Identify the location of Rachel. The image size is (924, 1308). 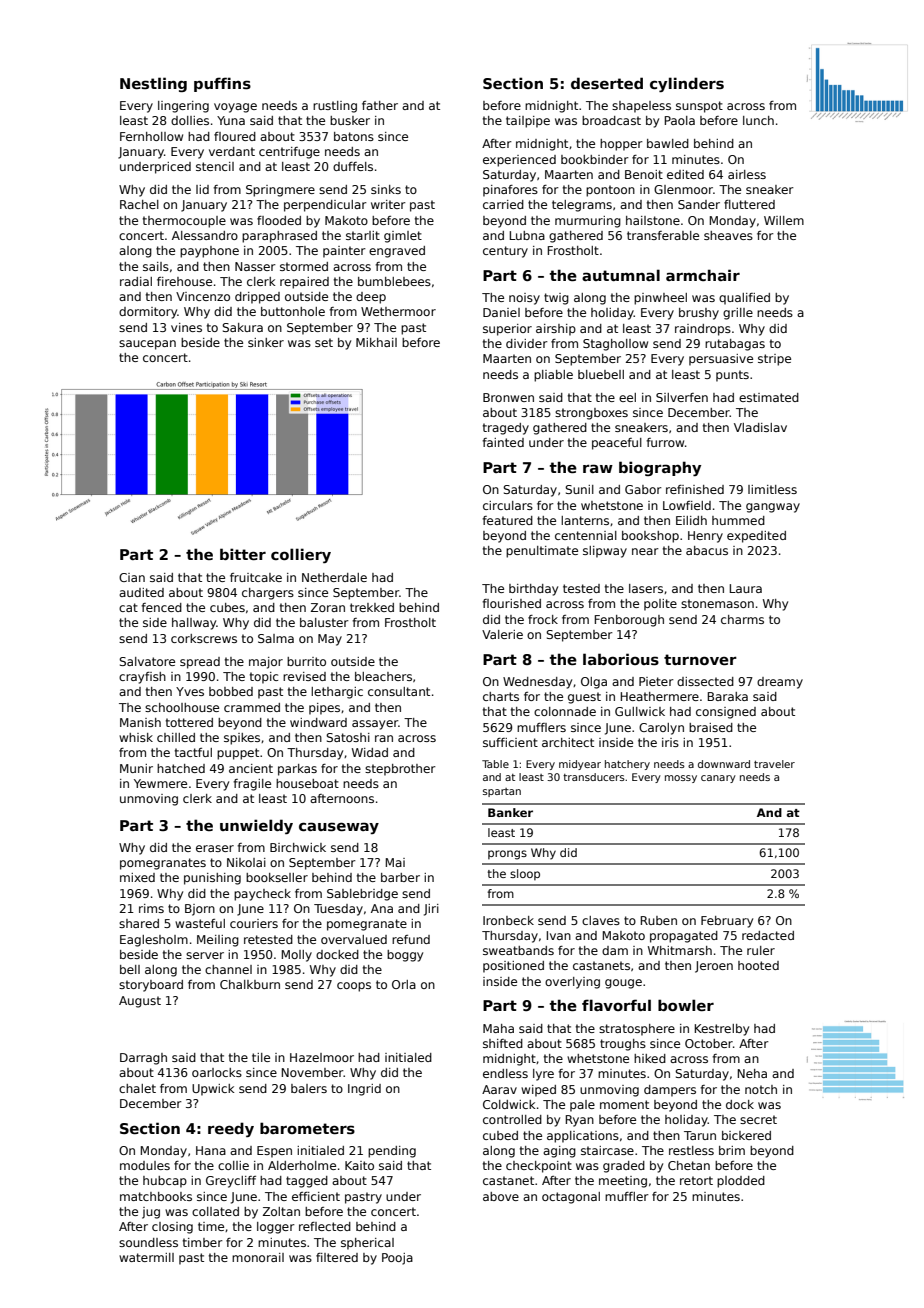
(139, 204).
